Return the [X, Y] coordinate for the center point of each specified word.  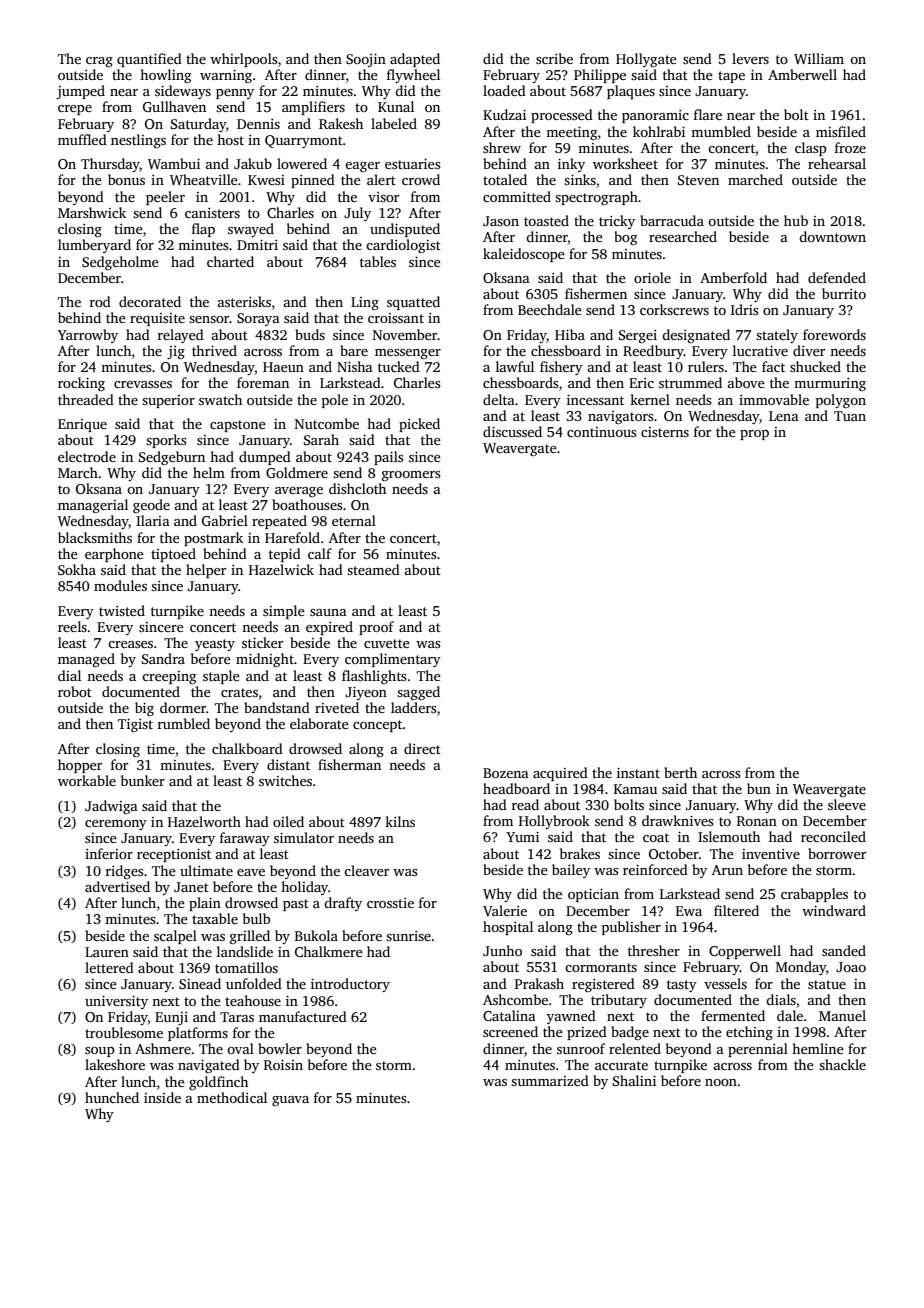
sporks [166, 441]
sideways [183, 92]
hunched [112, 1097]
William [819, 58]
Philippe [600, 76]
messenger [408, 354]
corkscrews [674, 309]
